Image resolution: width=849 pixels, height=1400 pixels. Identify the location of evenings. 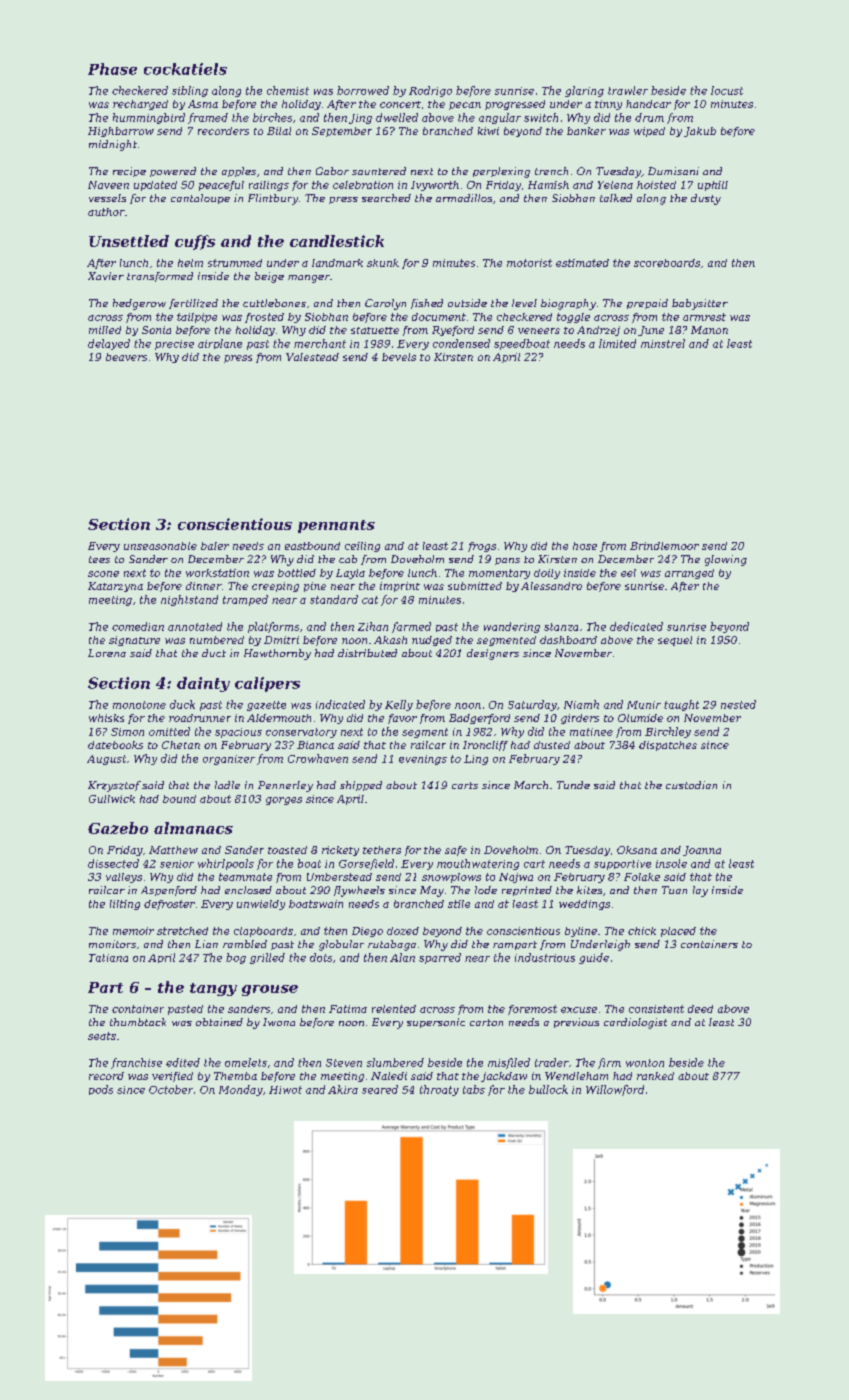
(423, 760).
